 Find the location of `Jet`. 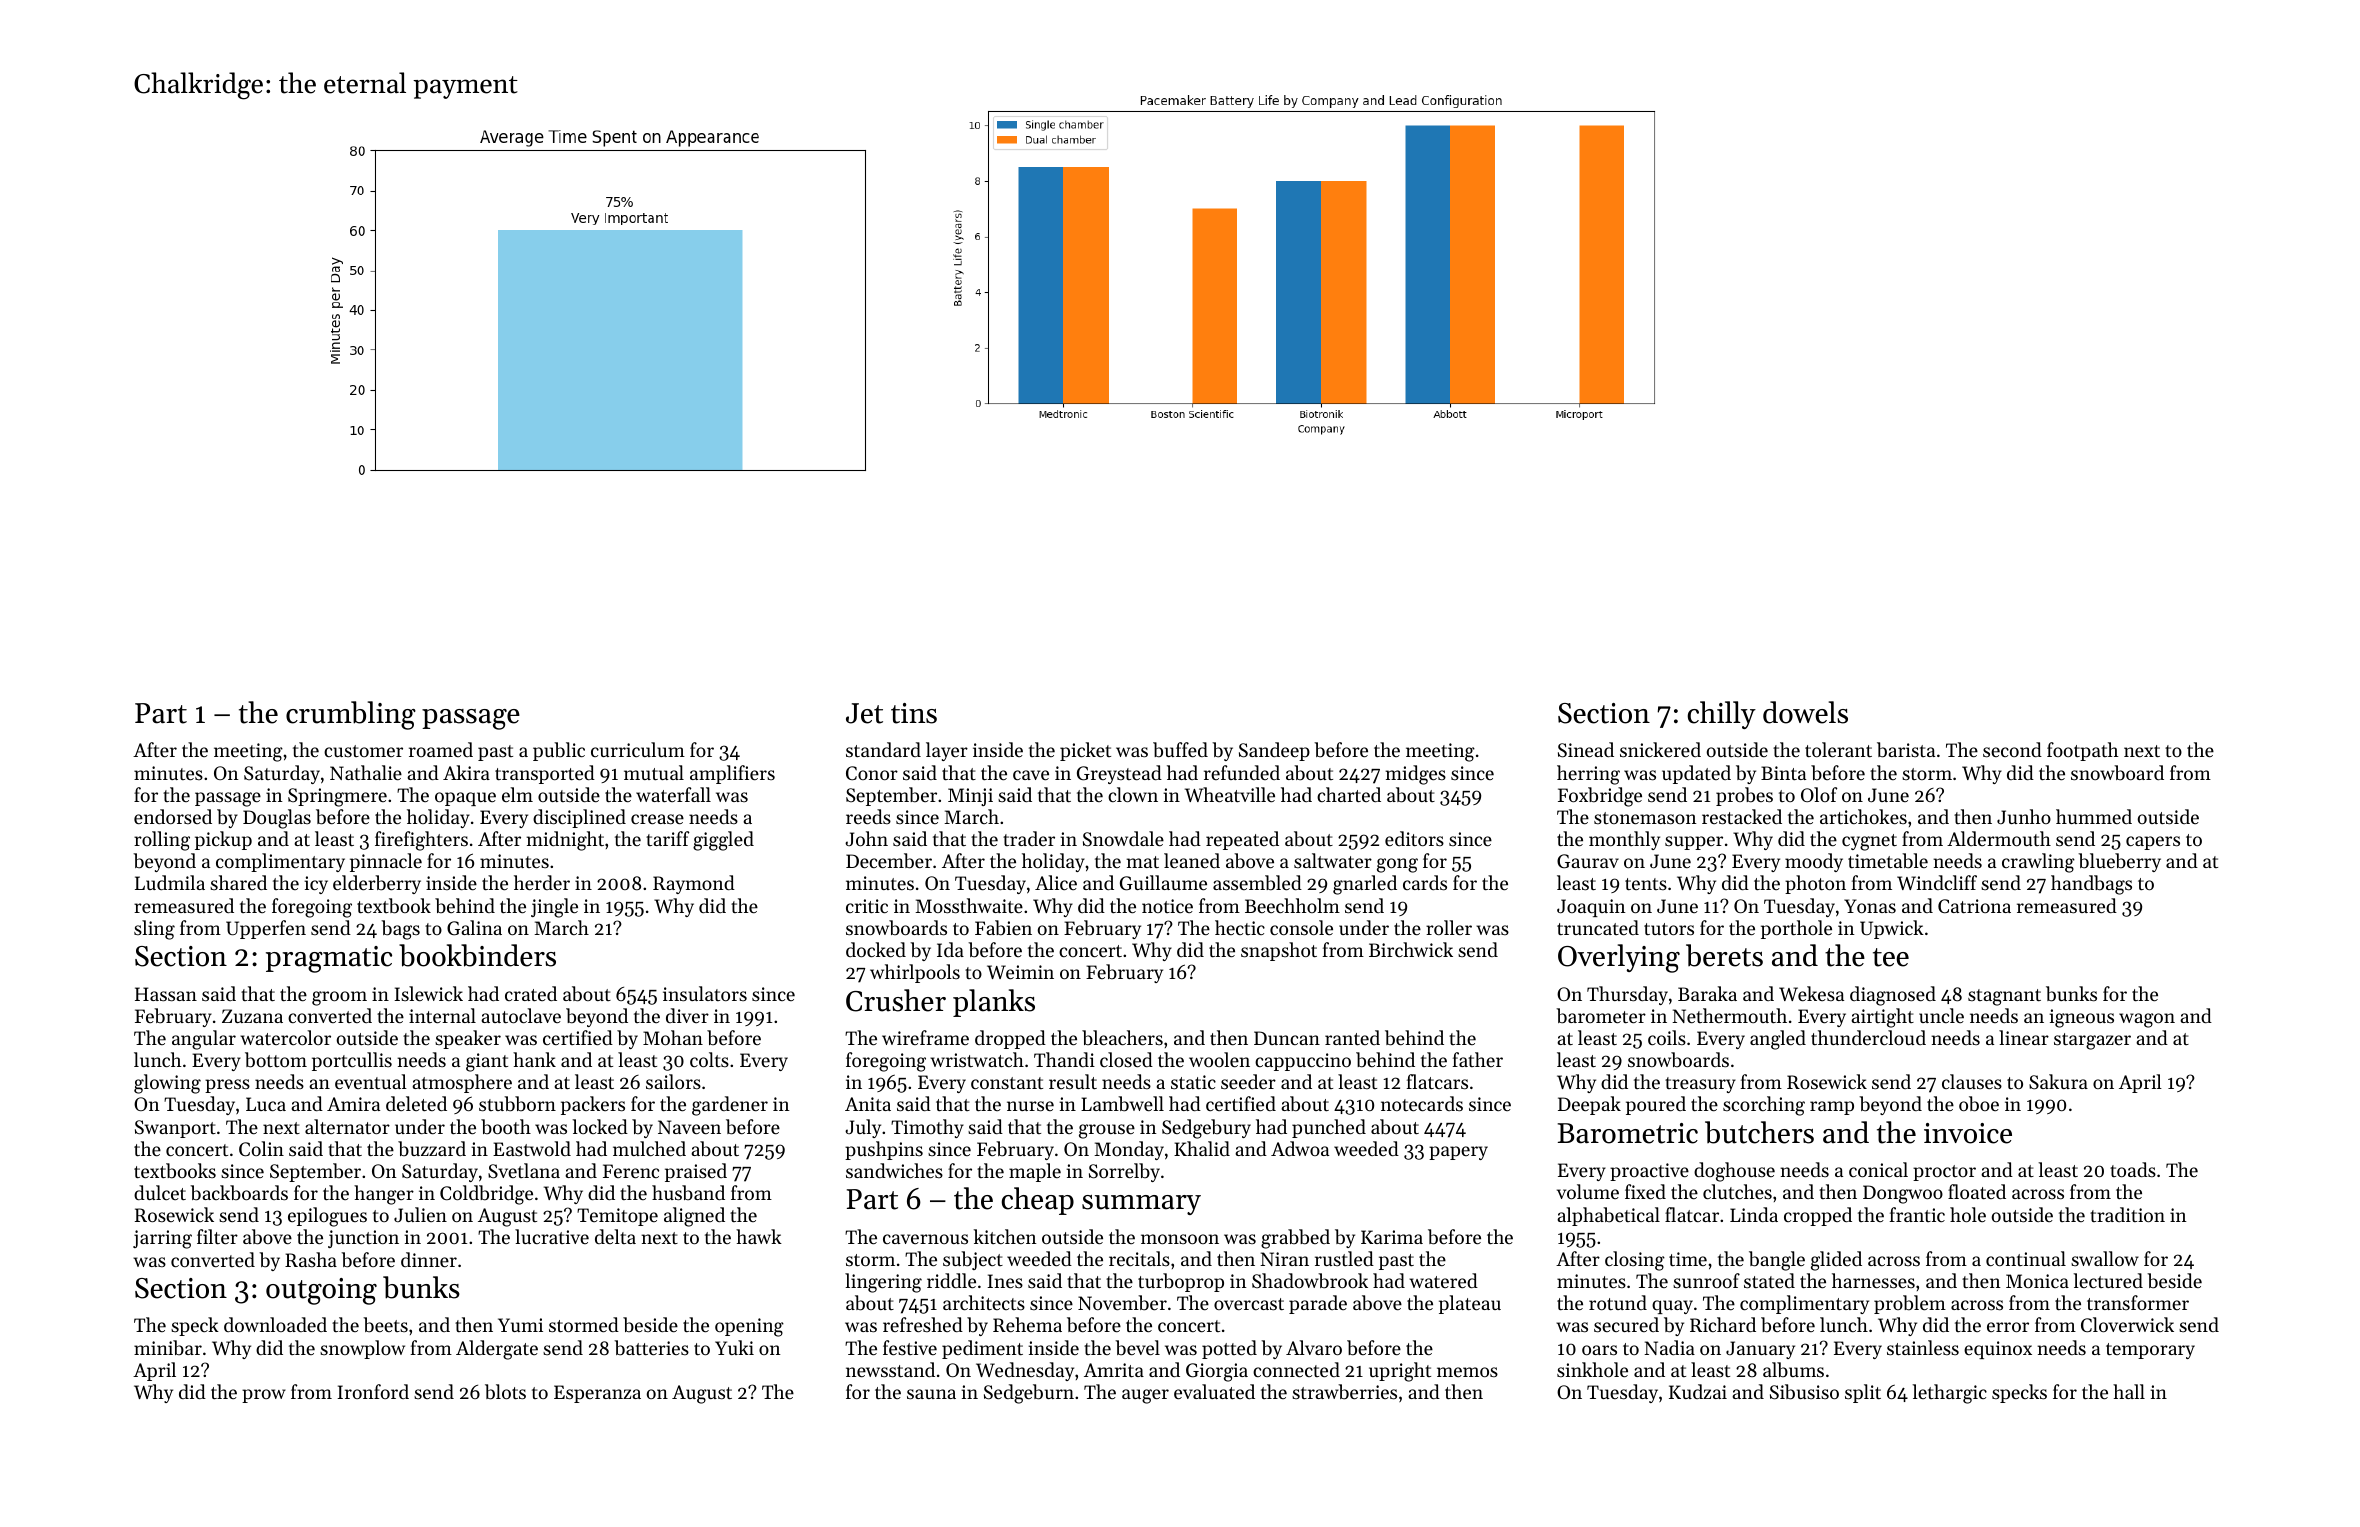

Jet is located at coordinates (864, 713).
